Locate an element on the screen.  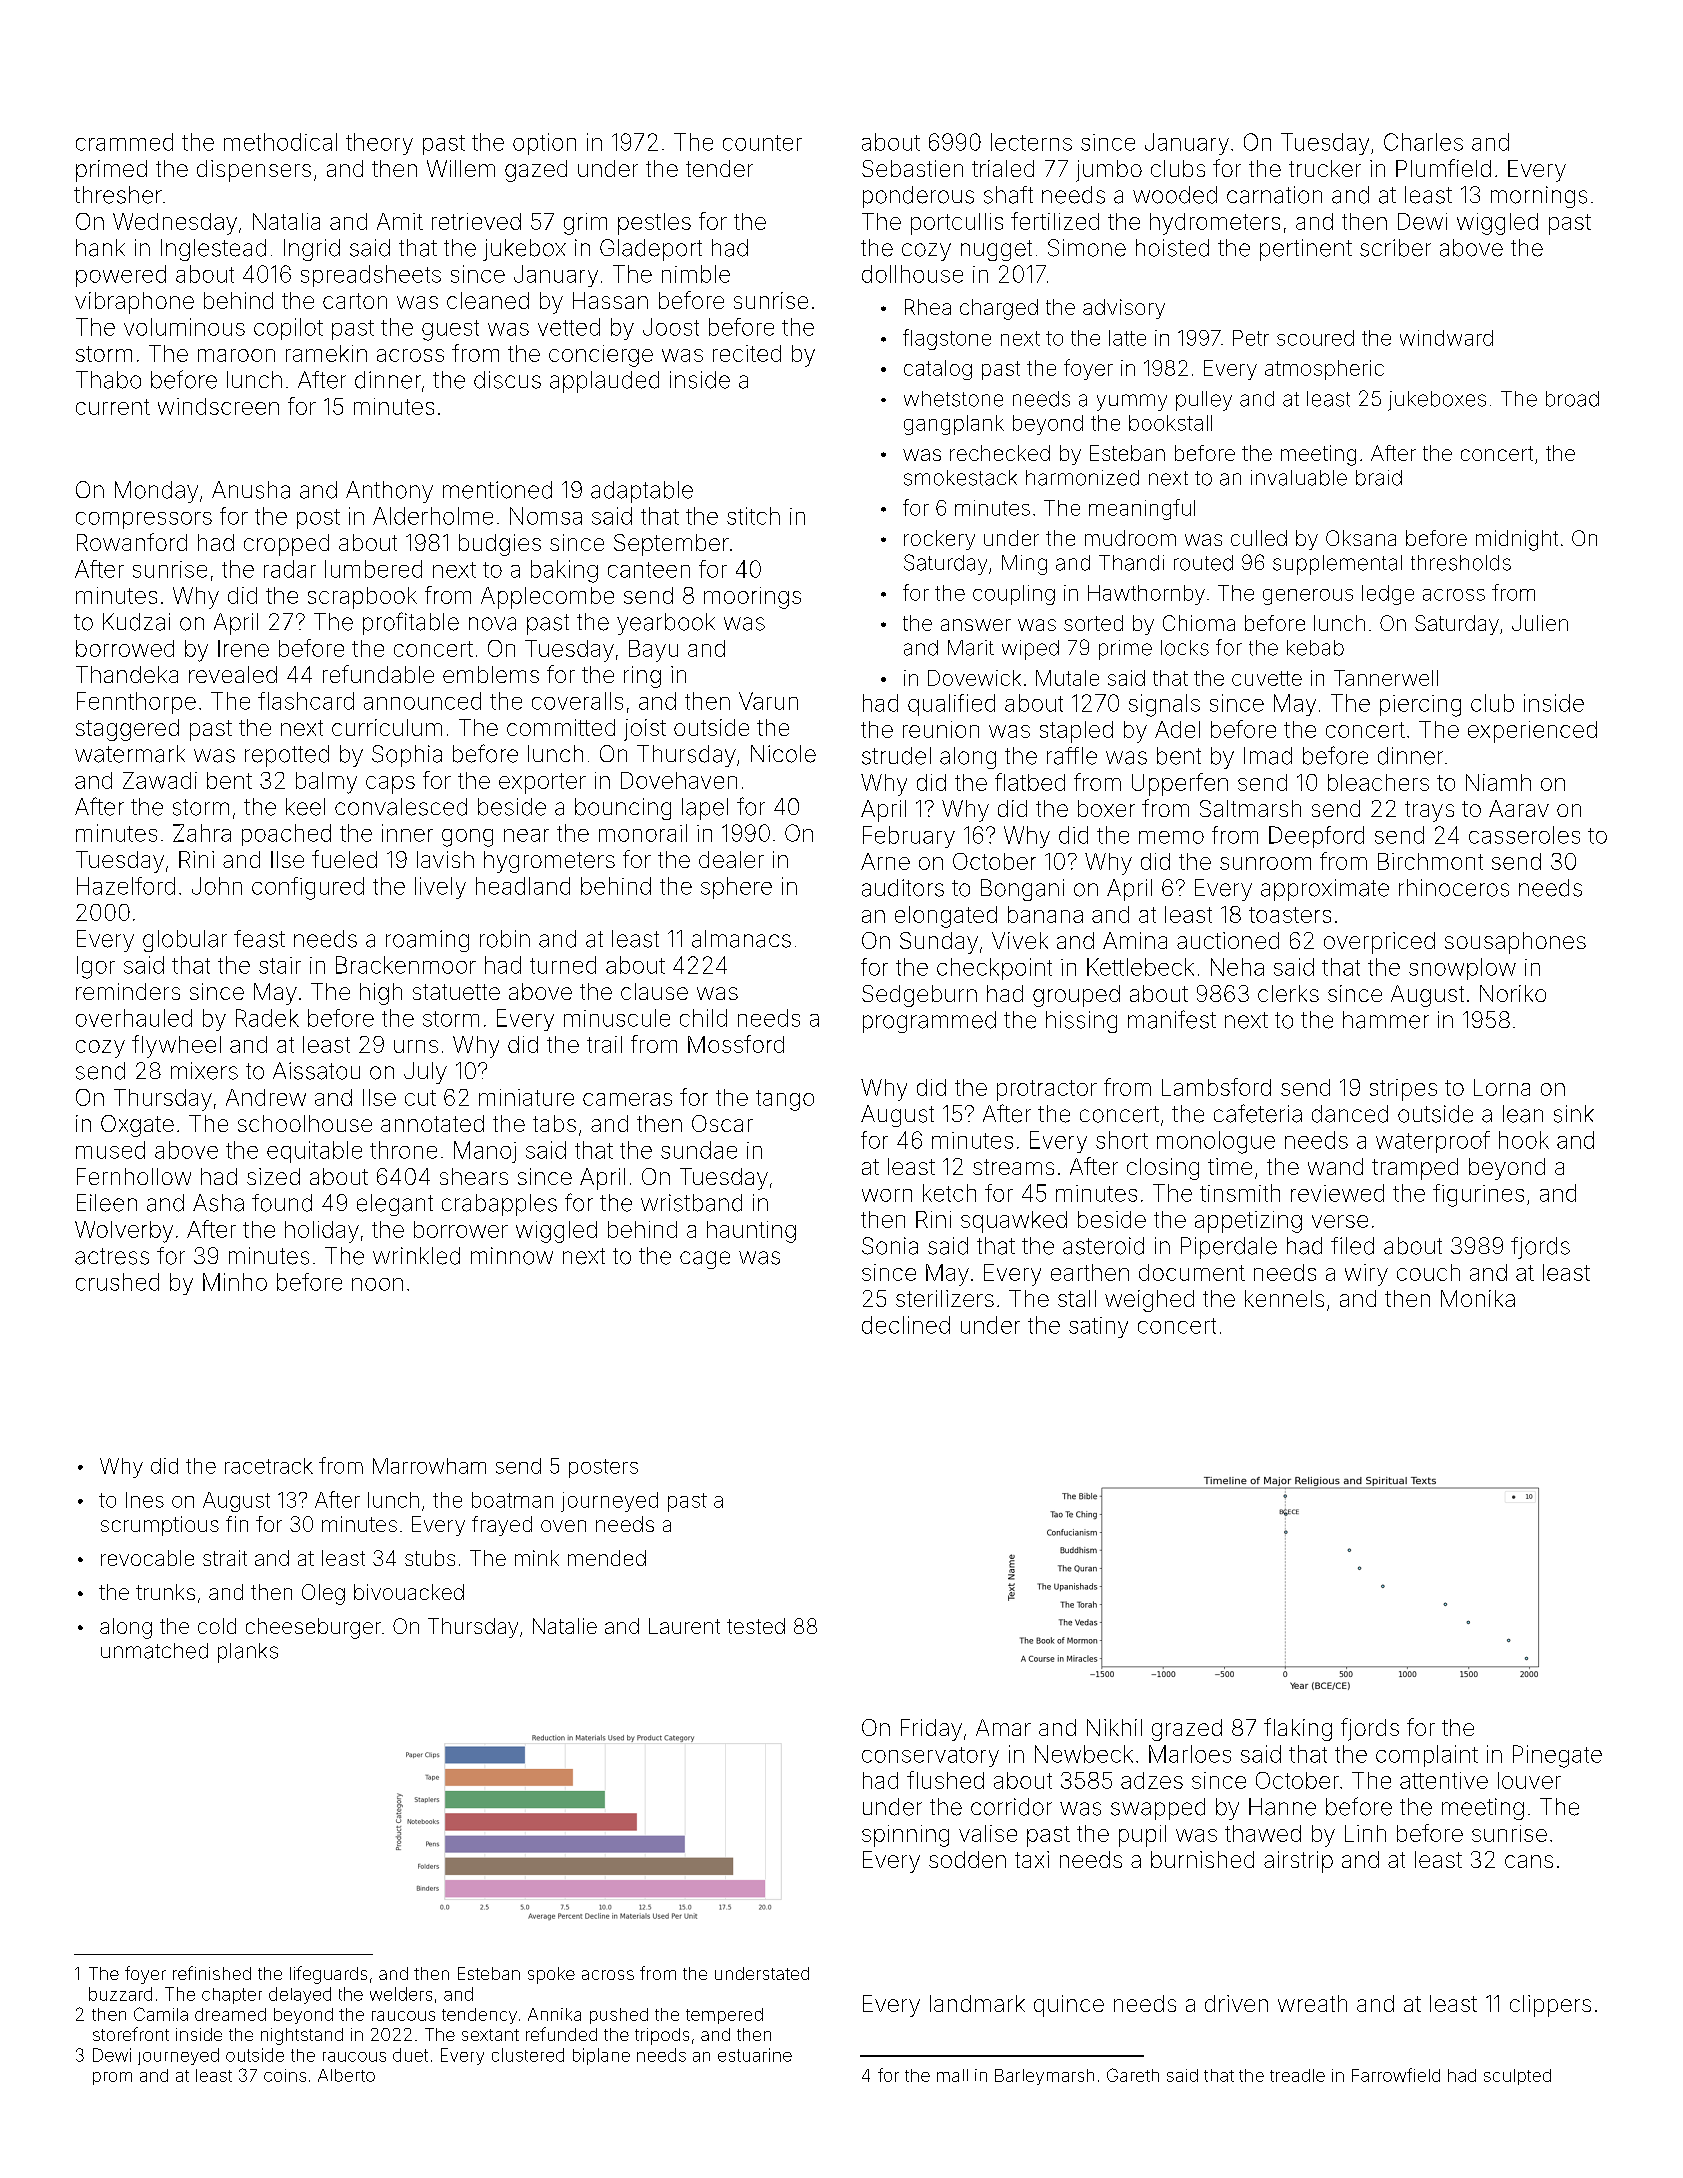
recited is located at coordinates (747, 353).
